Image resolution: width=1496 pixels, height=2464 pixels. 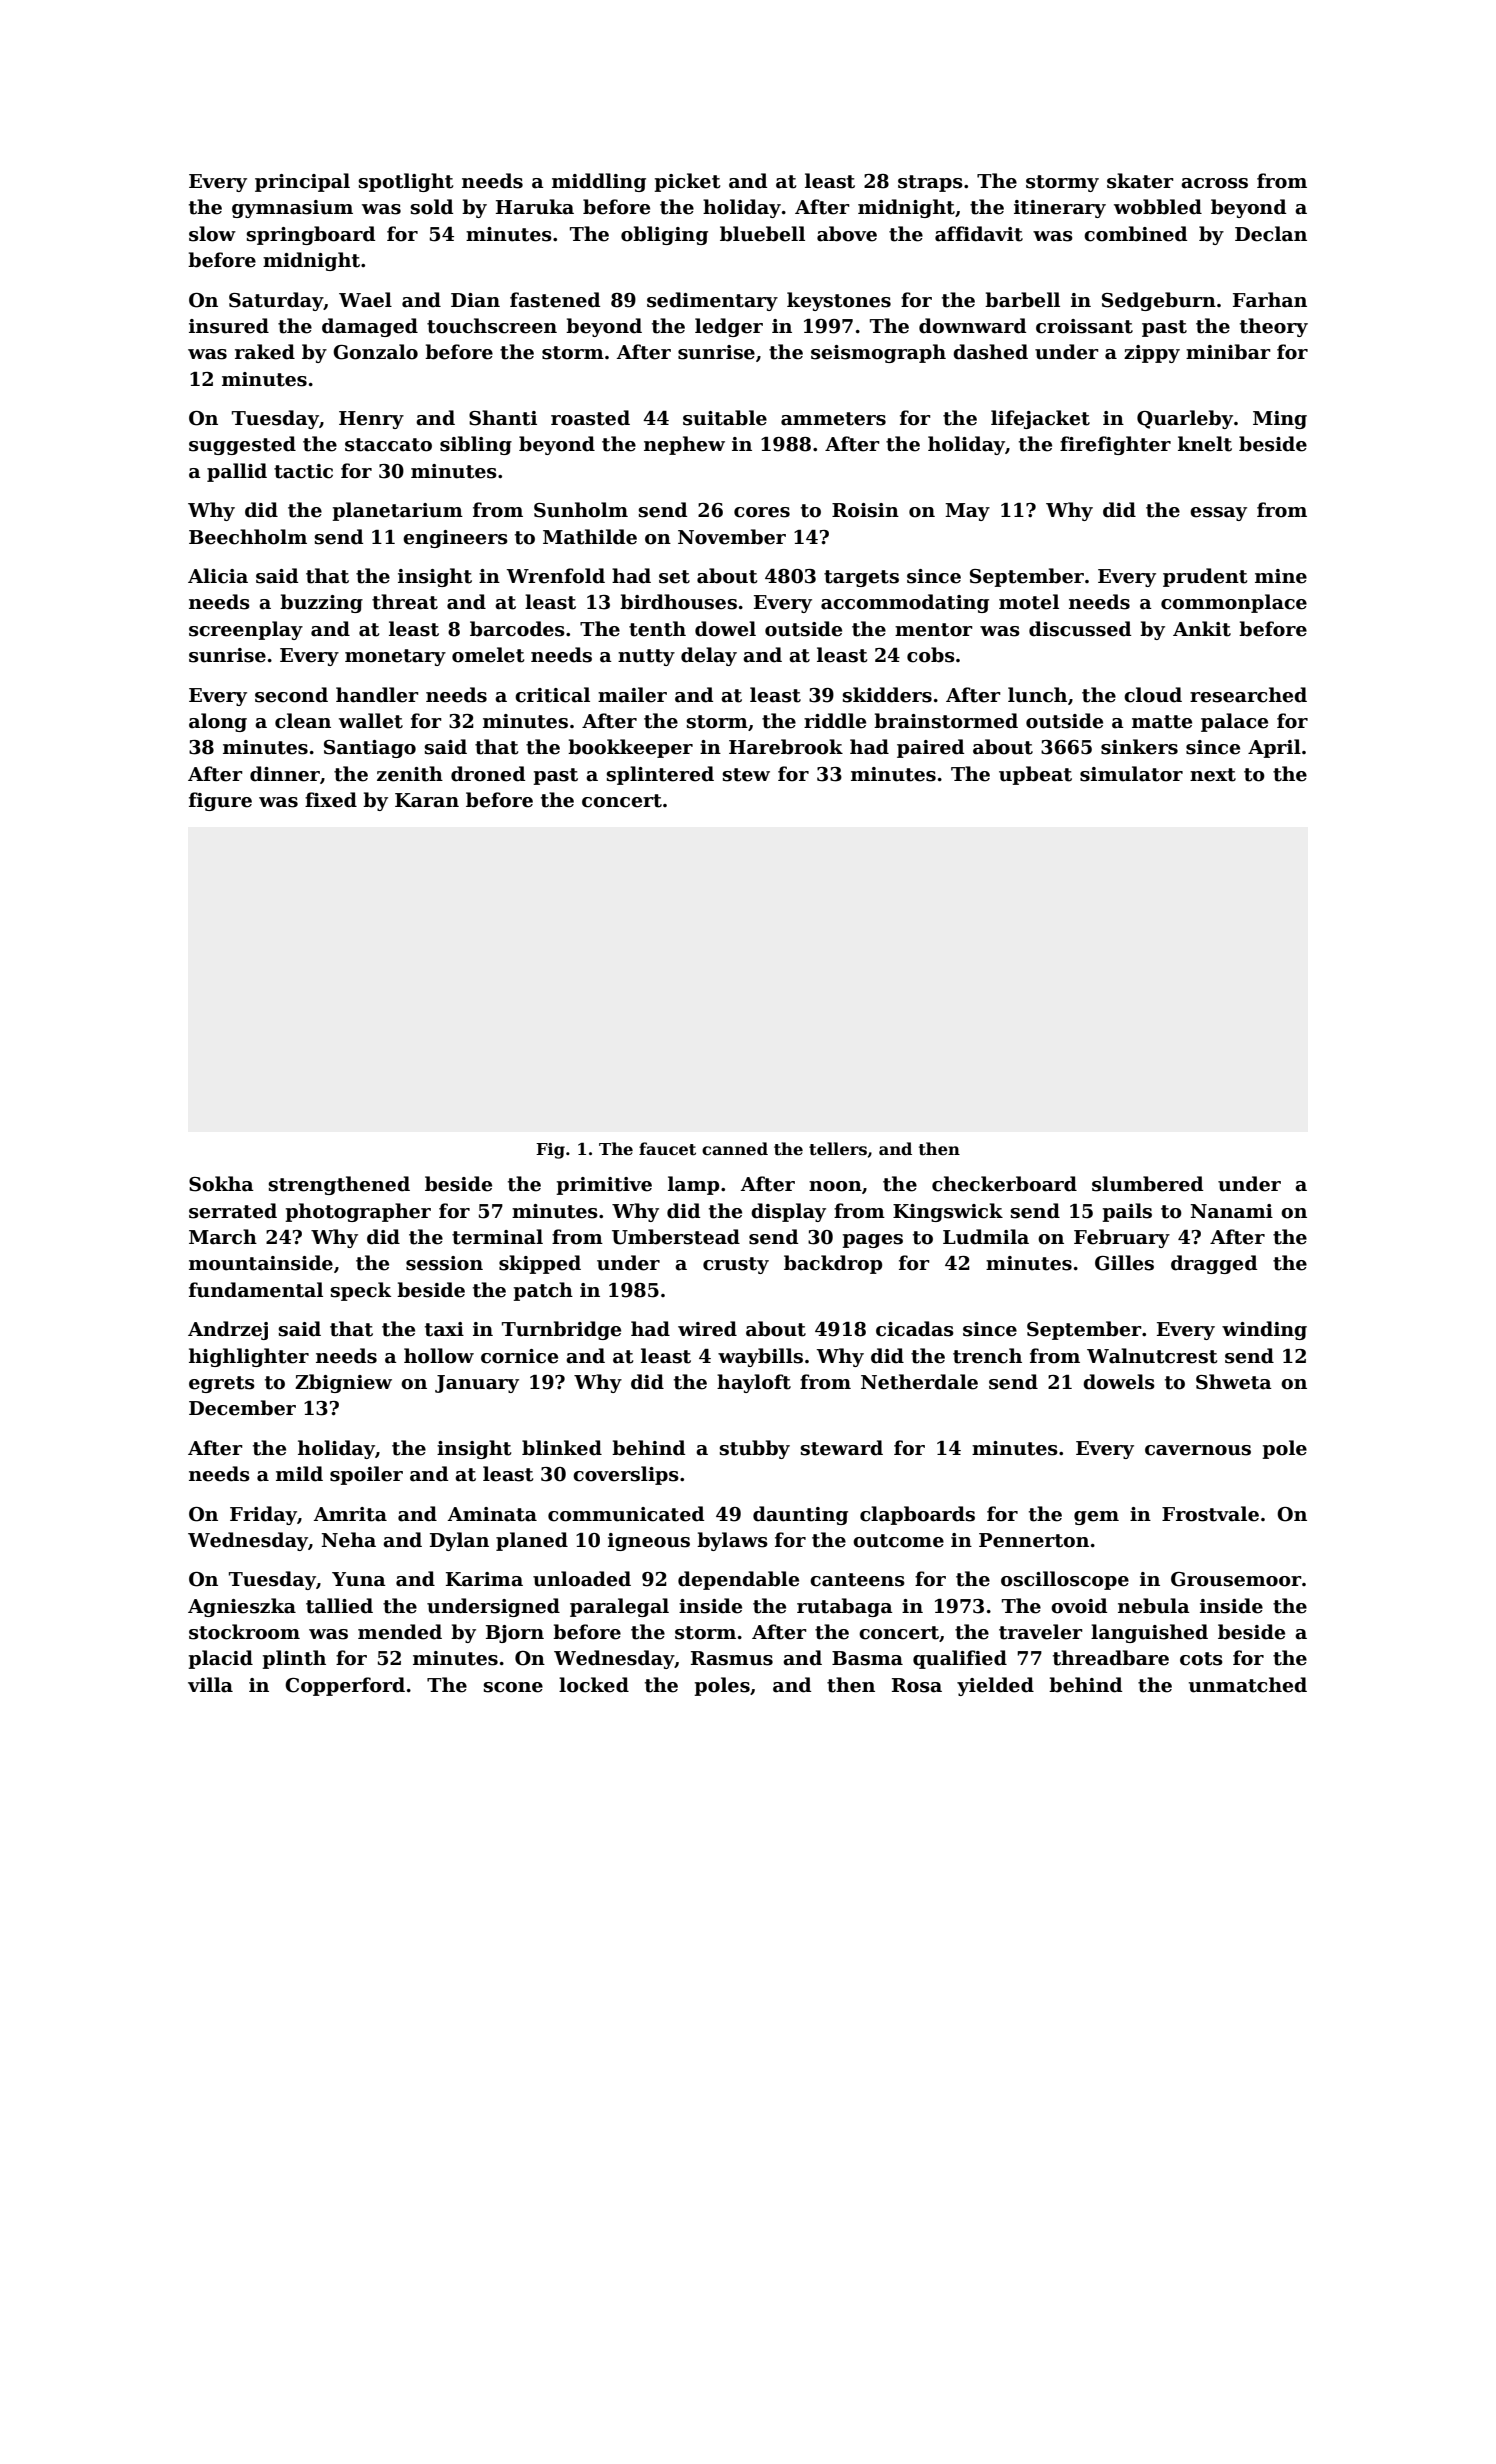 I want to click on locked, so click(x=594, y=1685).
